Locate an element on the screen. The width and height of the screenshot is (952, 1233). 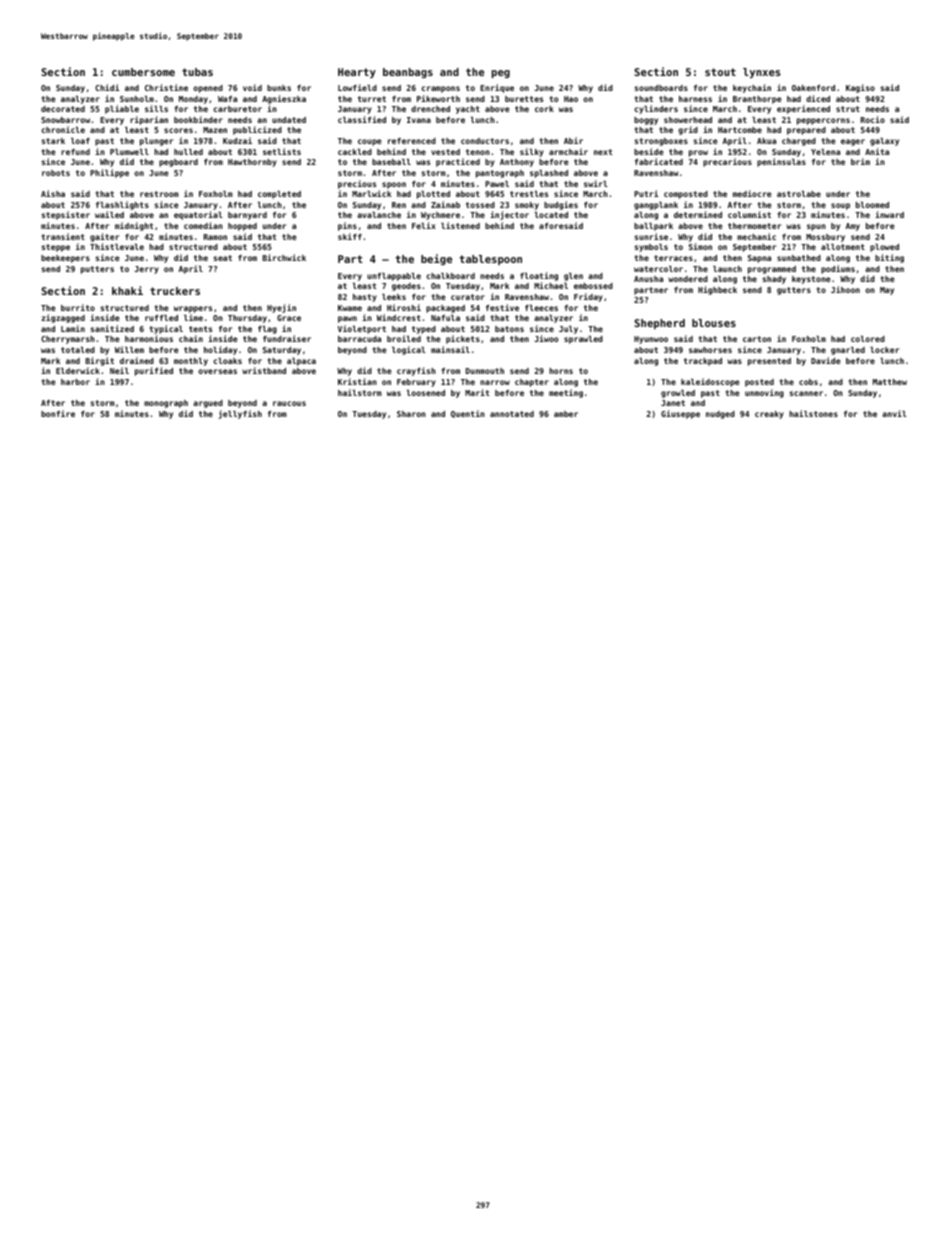
Kagiso is located at coordinates (860, 88).
